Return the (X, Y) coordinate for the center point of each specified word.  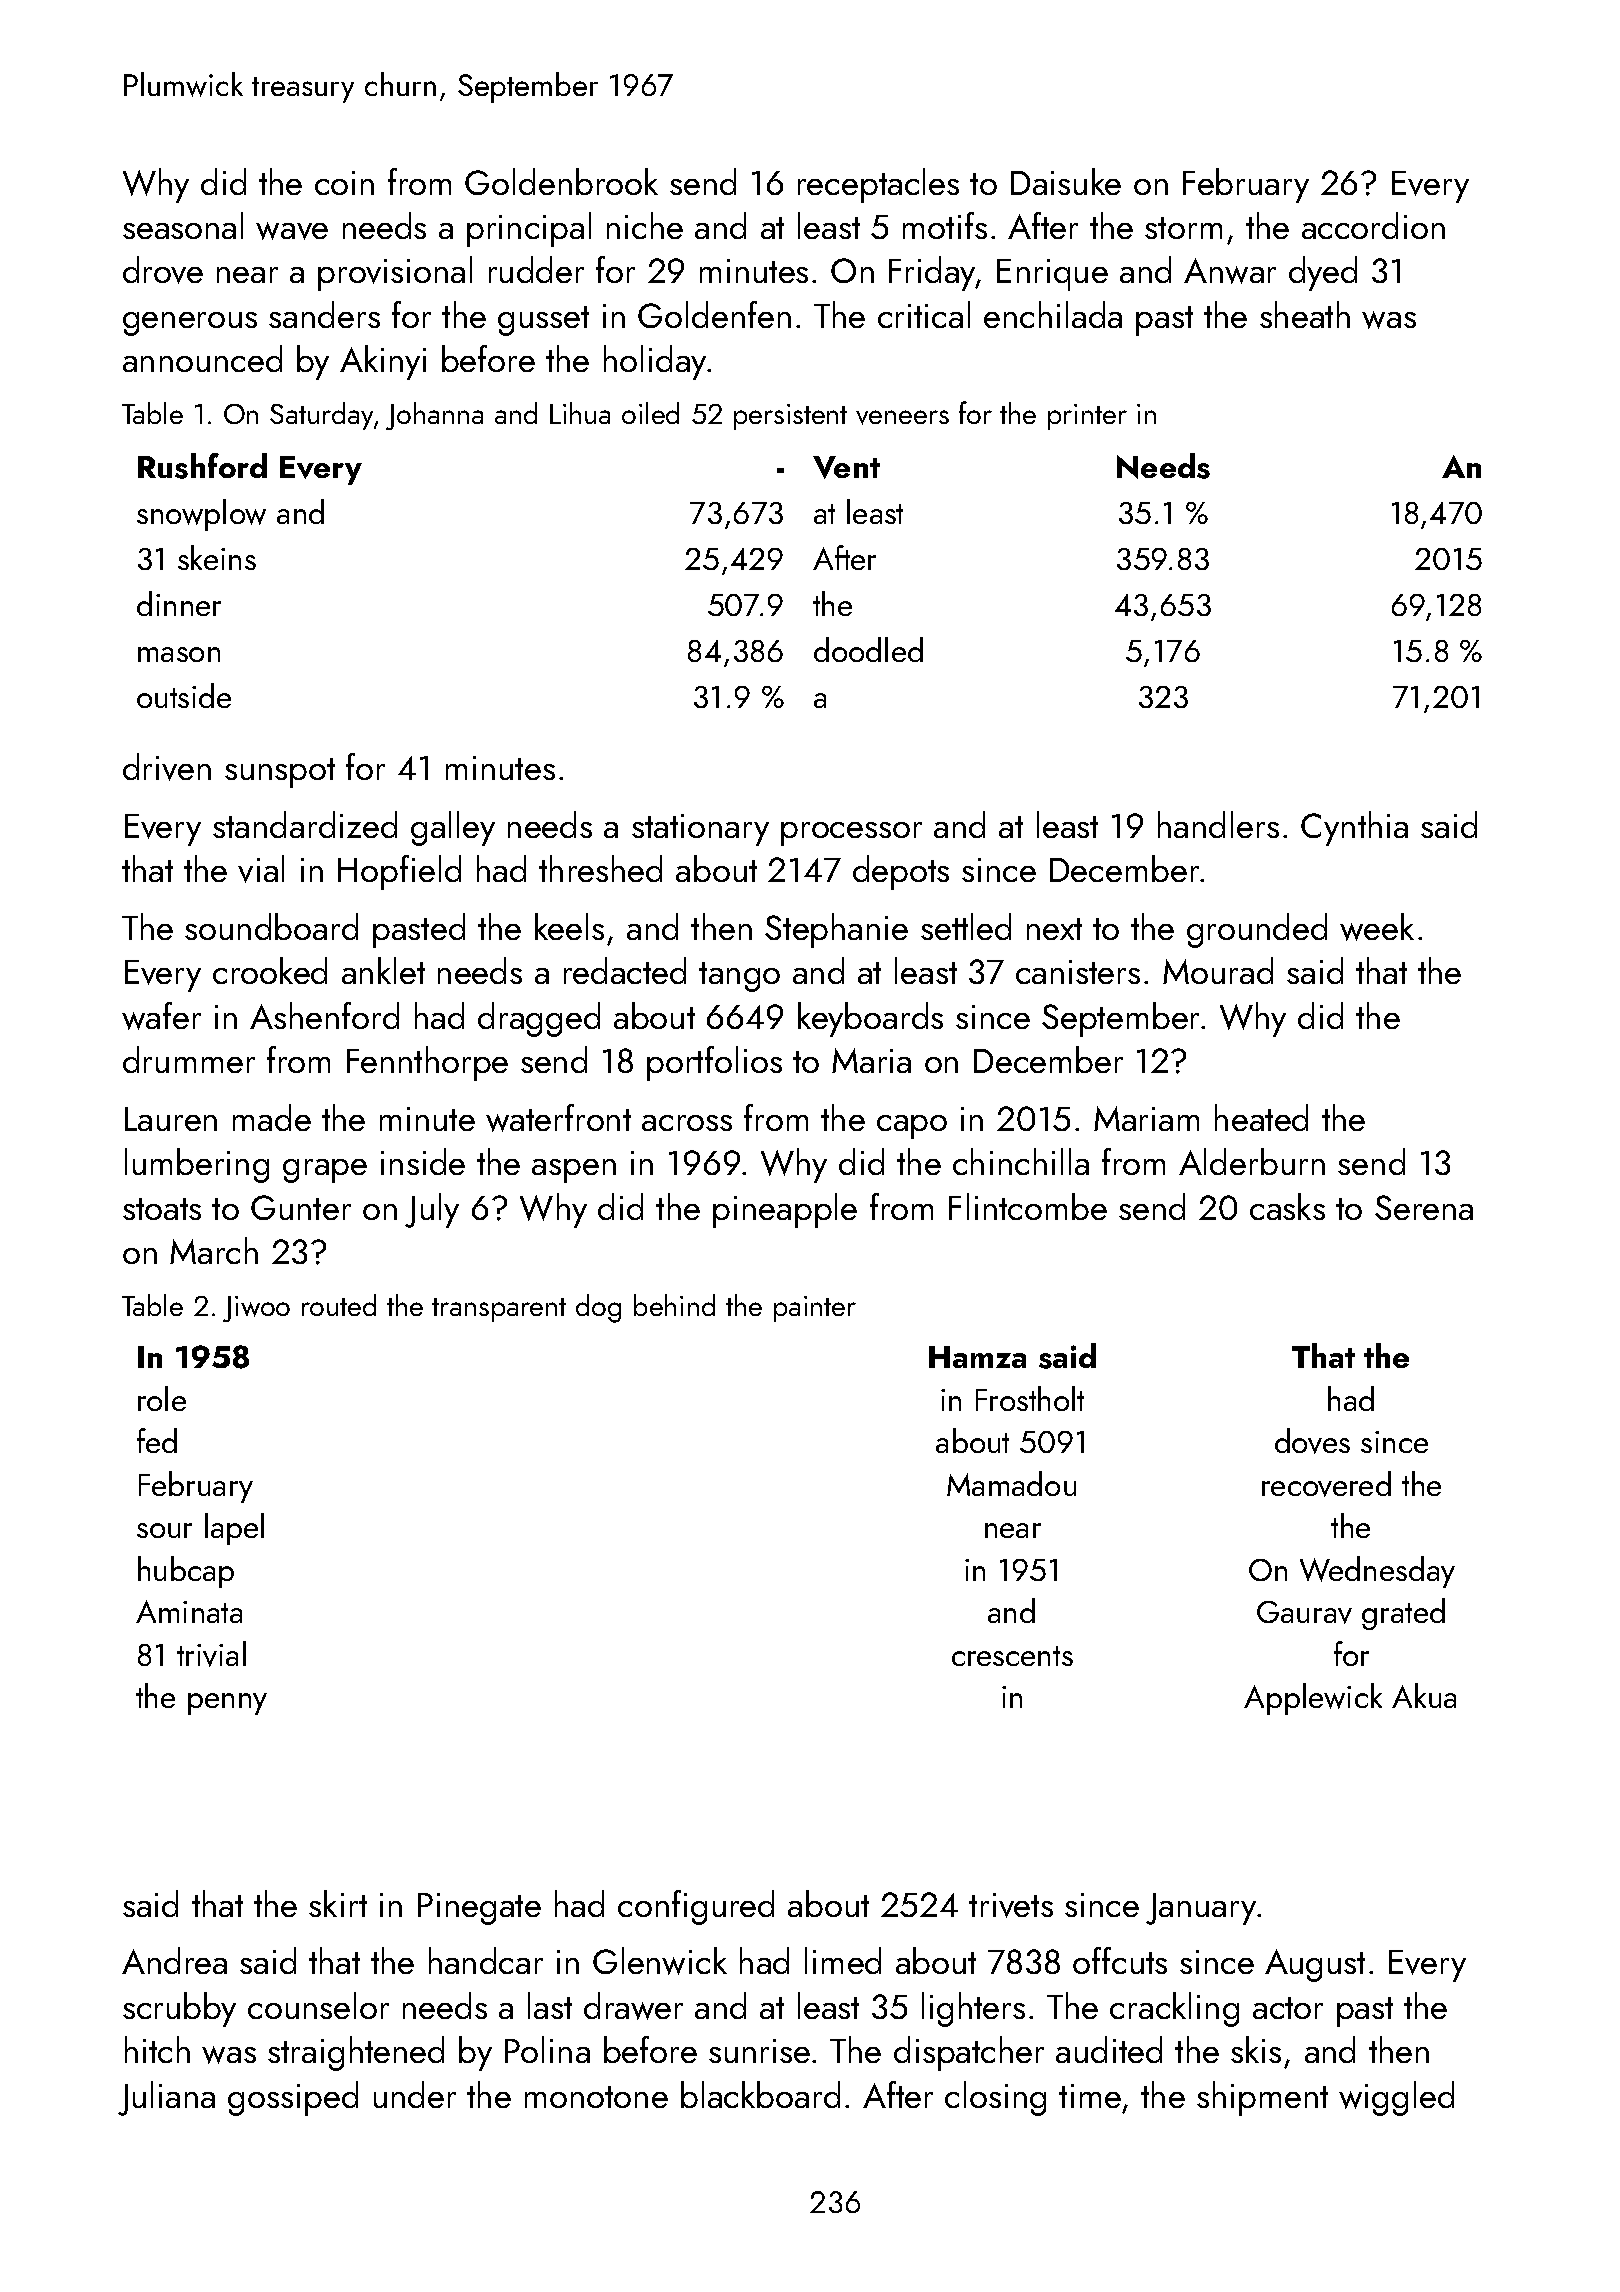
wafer (161, 1016)
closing (995, 2098)
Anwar (1230, 271)
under (415, 2094)
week (1377, 927)
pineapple (785, 1210)
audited (1109, 2049)
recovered (1326, 1484)
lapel (234, 1529)
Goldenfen (714, 314)
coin (344, 183)
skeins (217, 557)
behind (674, 1305)
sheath (1305, 314)
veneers (902, 417)
